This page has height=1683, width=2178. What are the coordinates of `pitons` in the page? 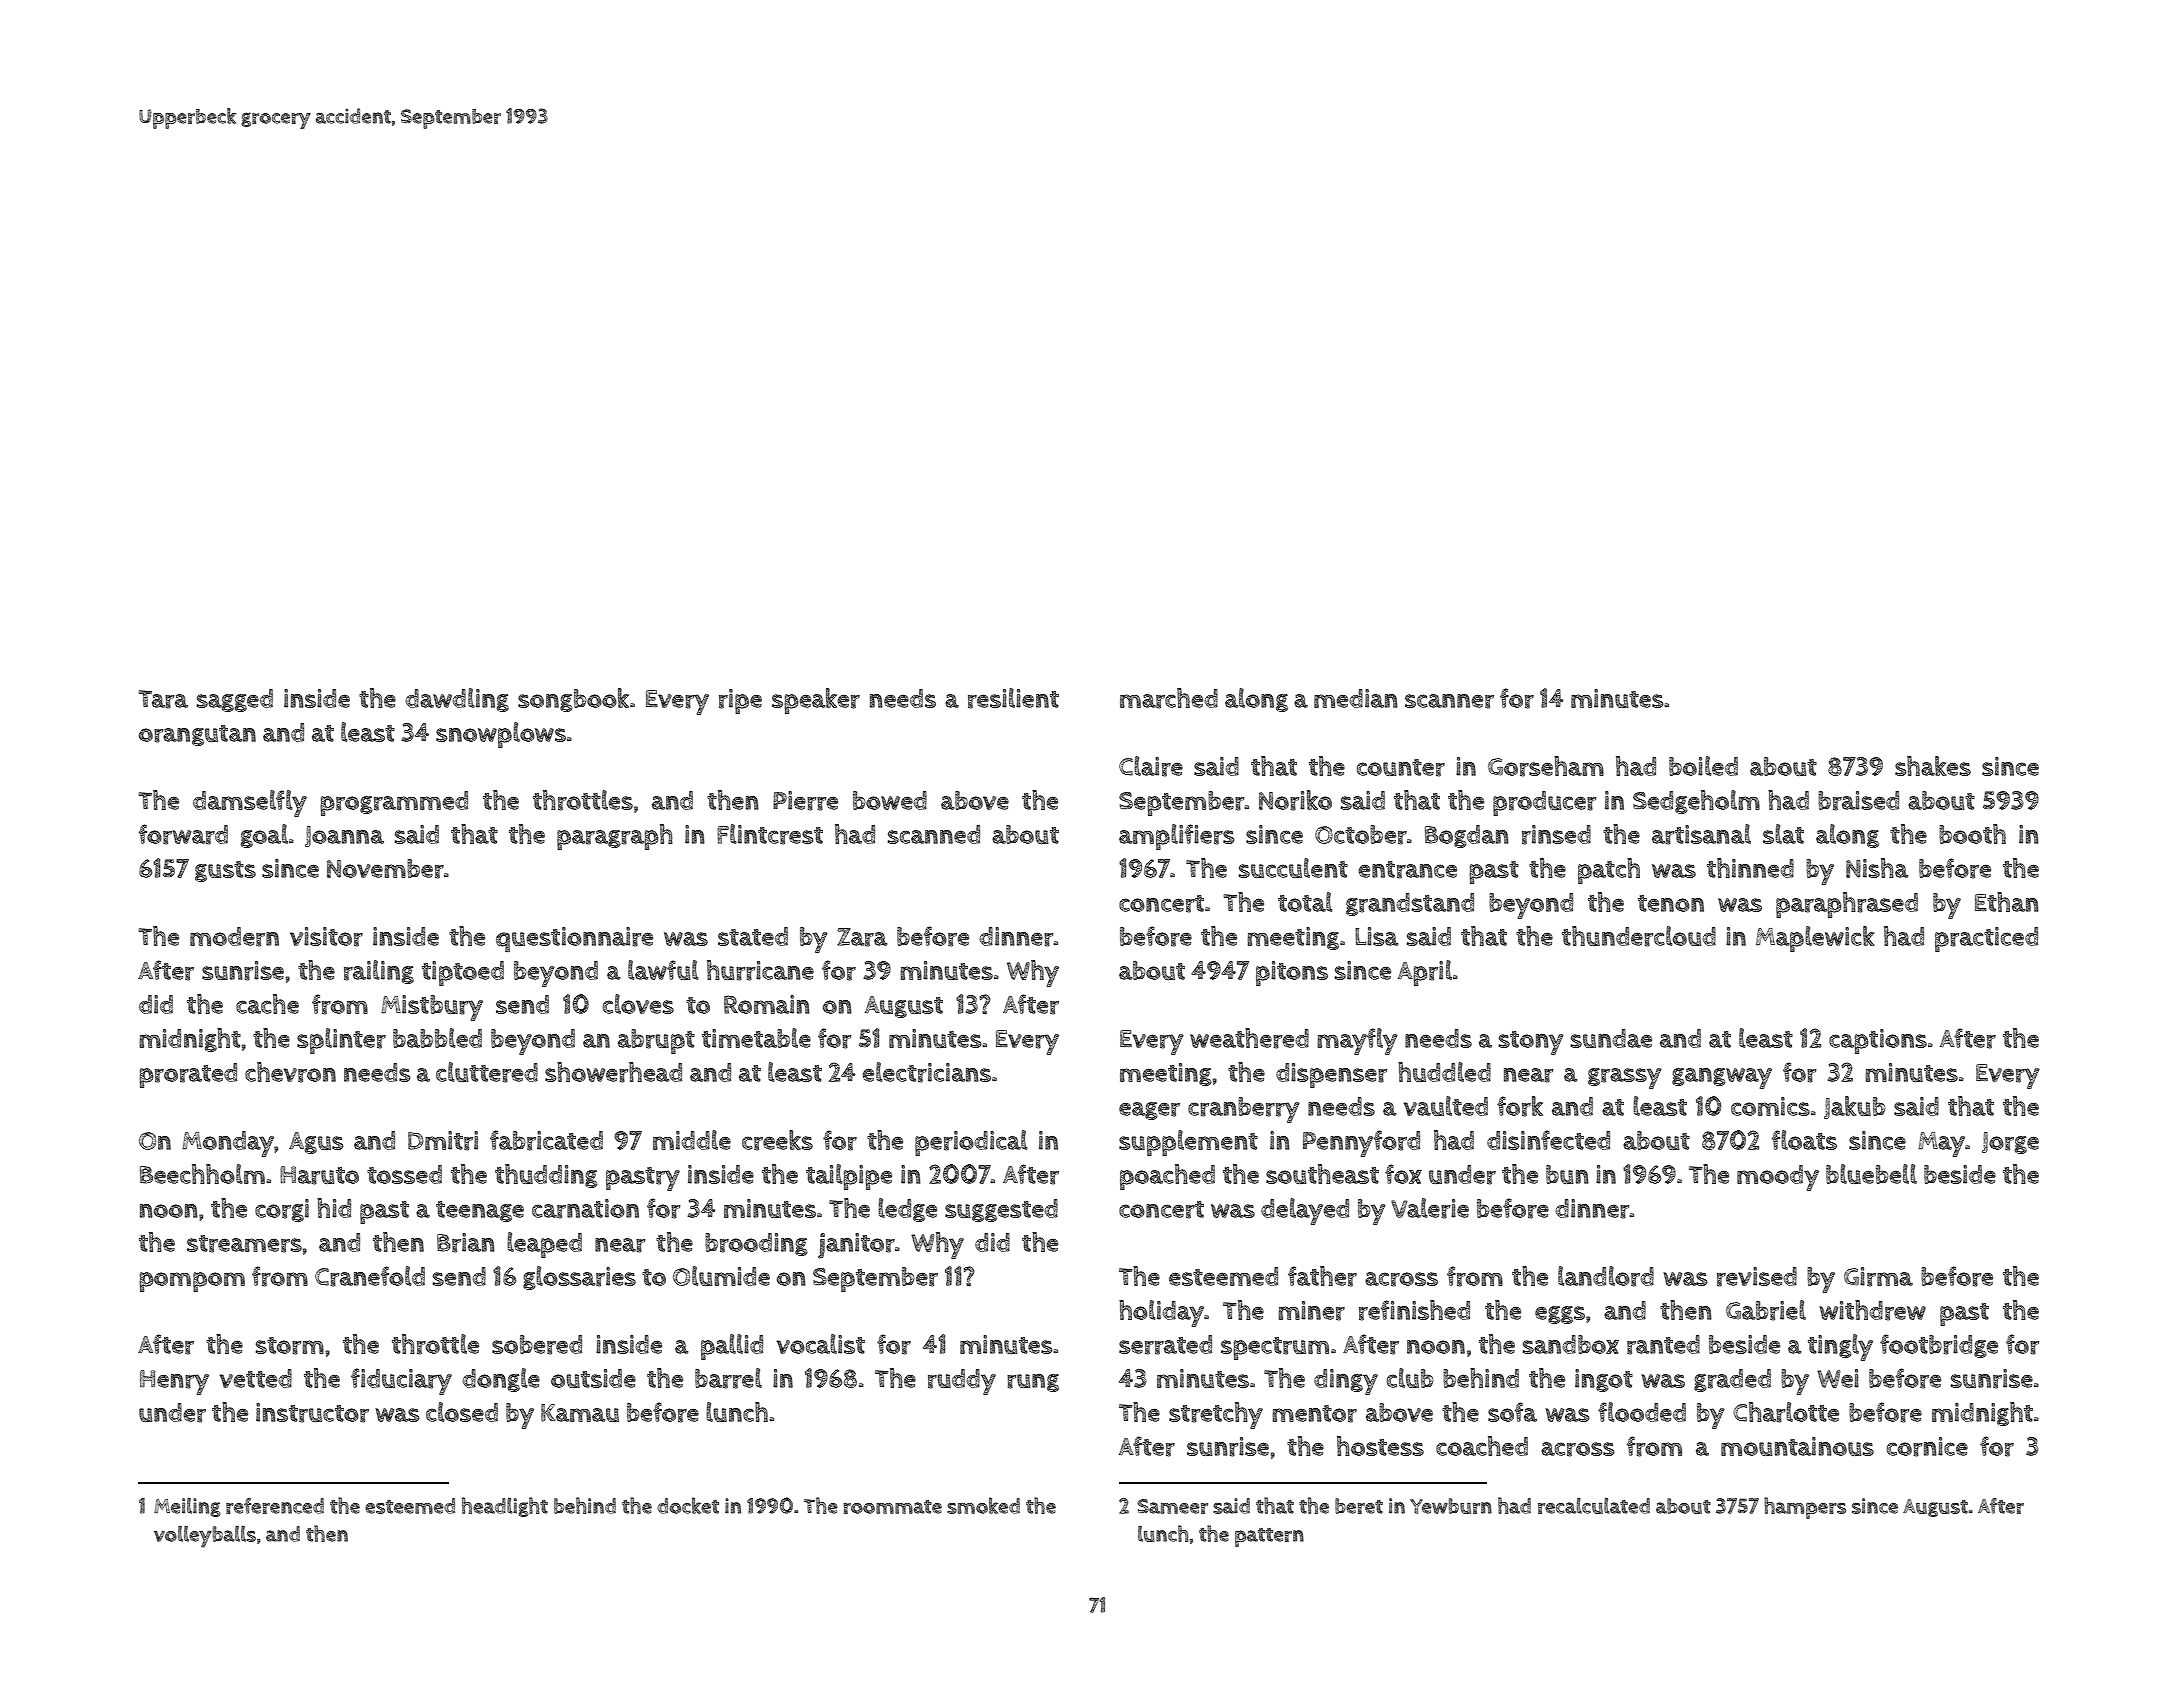 It's located at (1292, 973).
